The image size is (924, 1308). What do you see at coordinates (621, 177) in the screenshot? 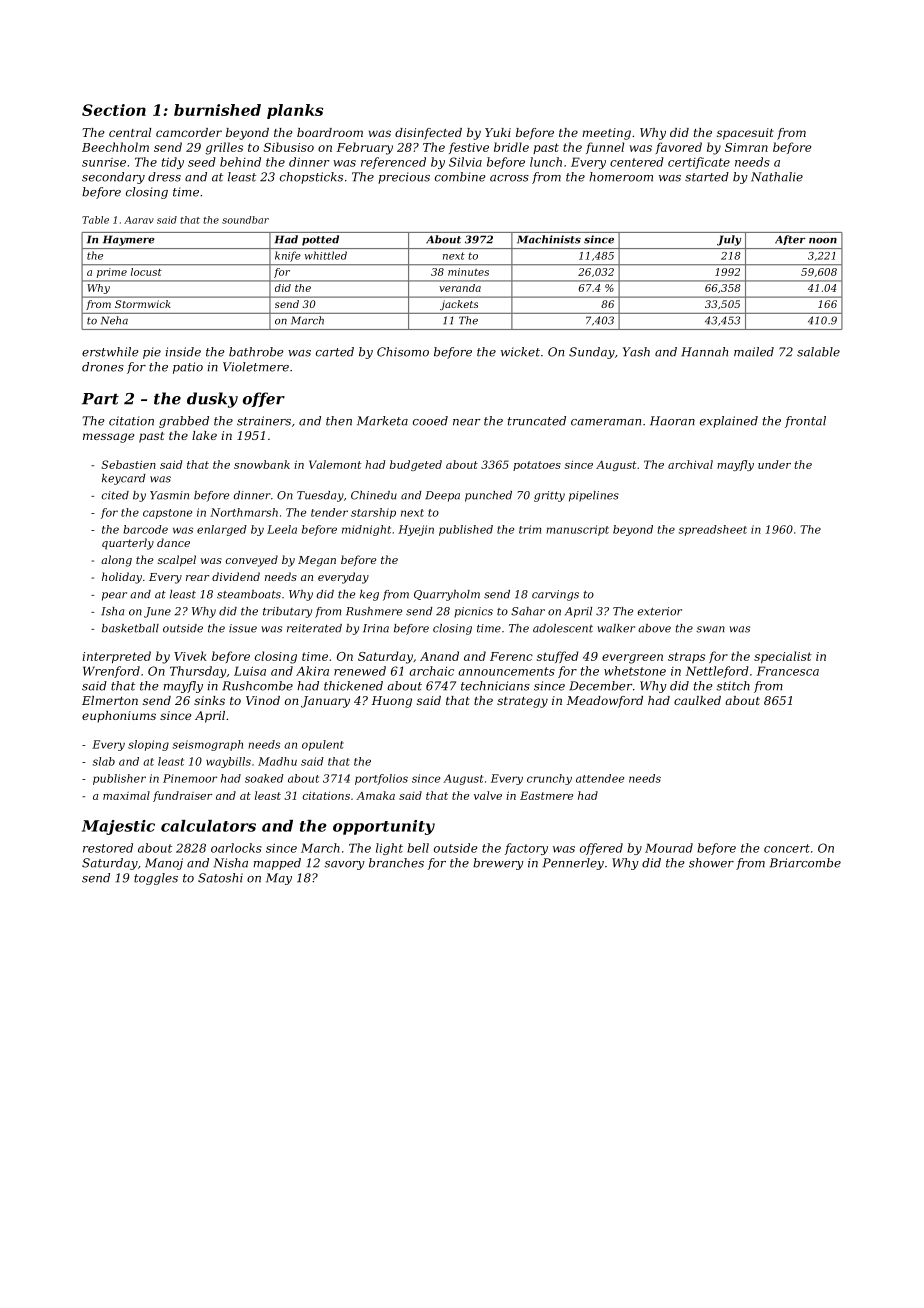
I see `homeroom` at bounding box center [621, 177].
